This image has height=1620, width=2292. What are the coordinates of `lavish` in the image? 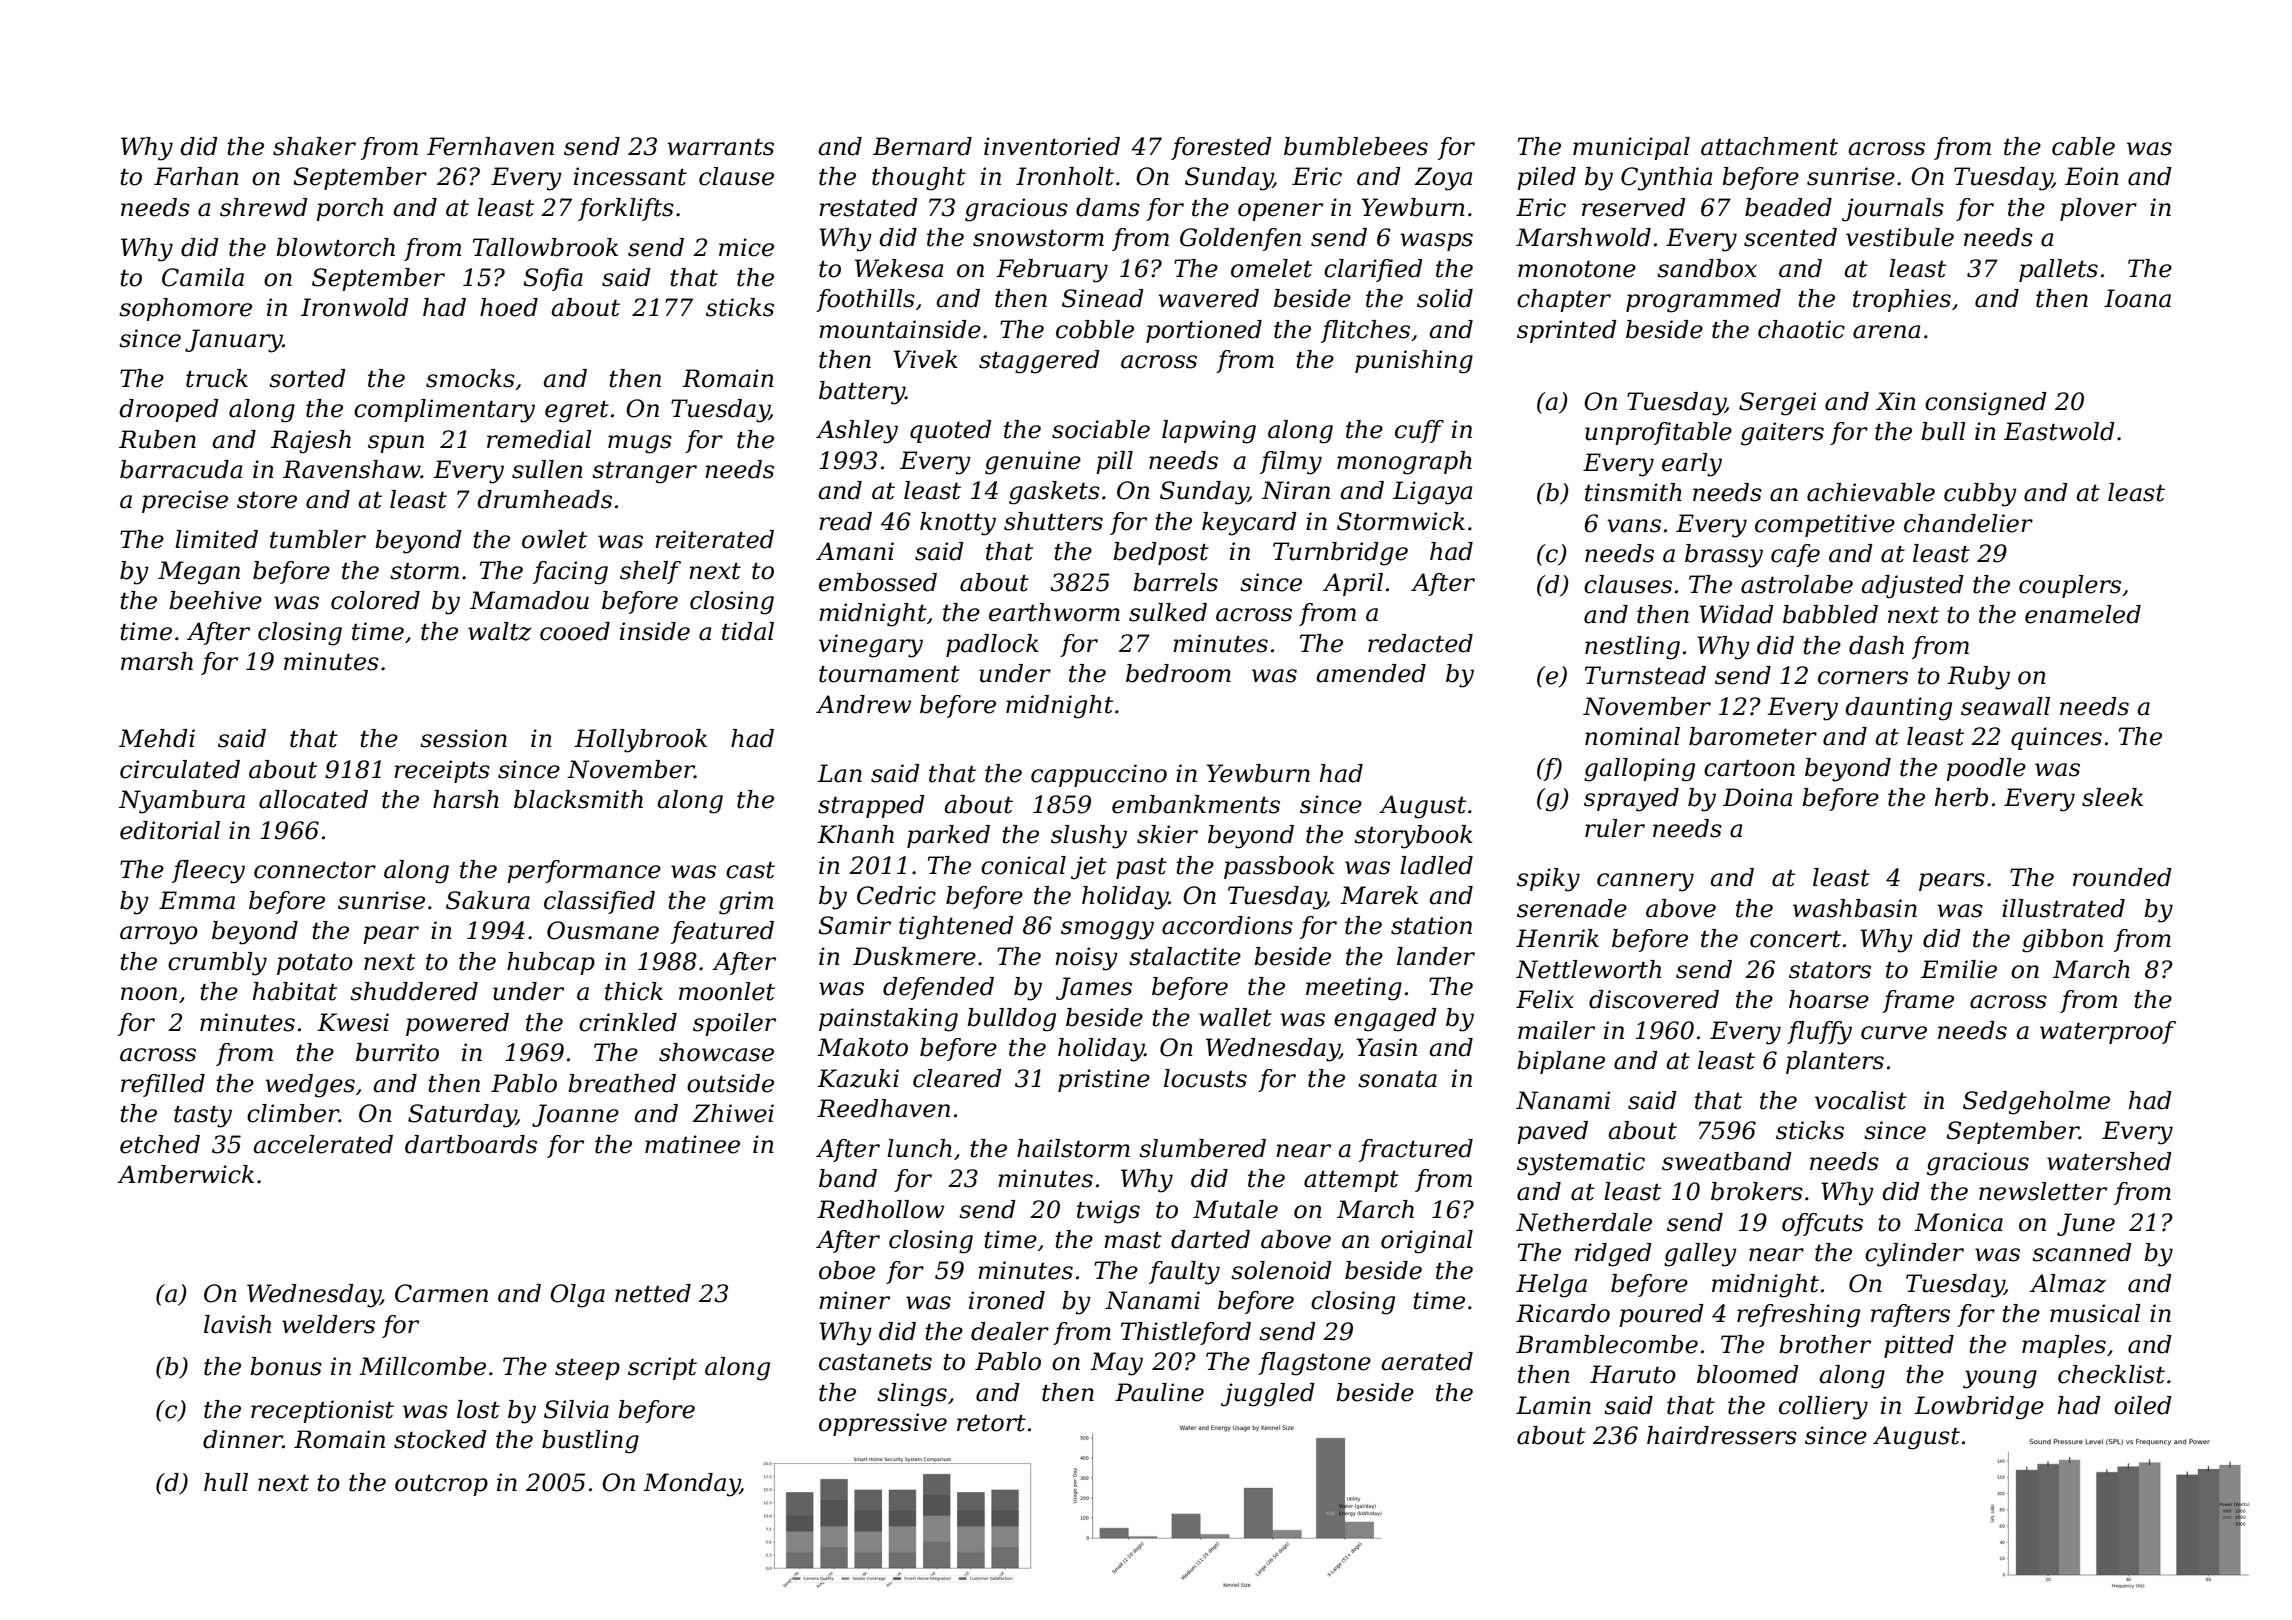 It's located at (237, 1324).
